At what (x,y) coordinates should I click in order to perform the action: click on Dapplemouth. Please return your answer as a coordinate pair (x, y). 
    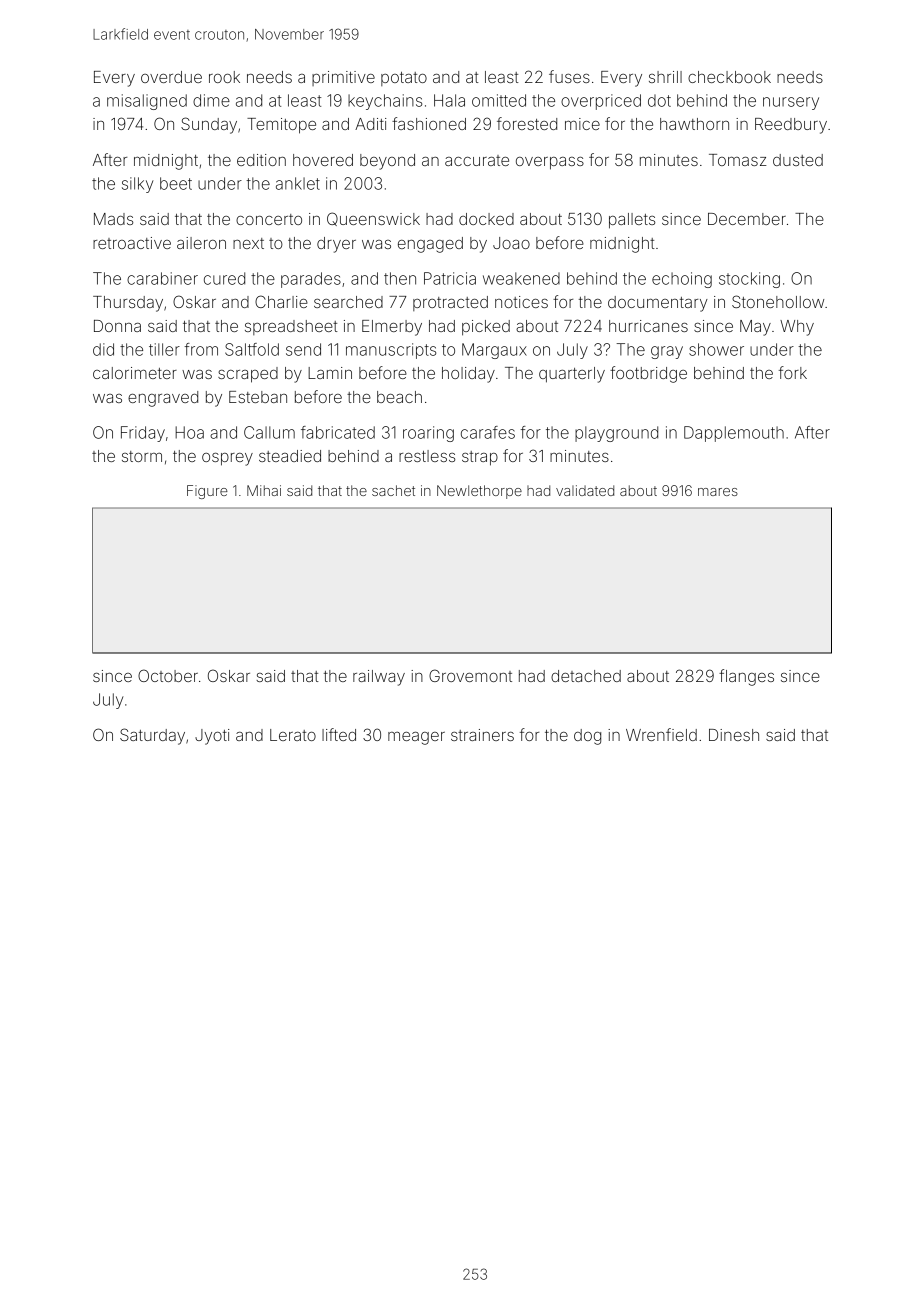
    Looking at the image, I should click on (734, 434).
